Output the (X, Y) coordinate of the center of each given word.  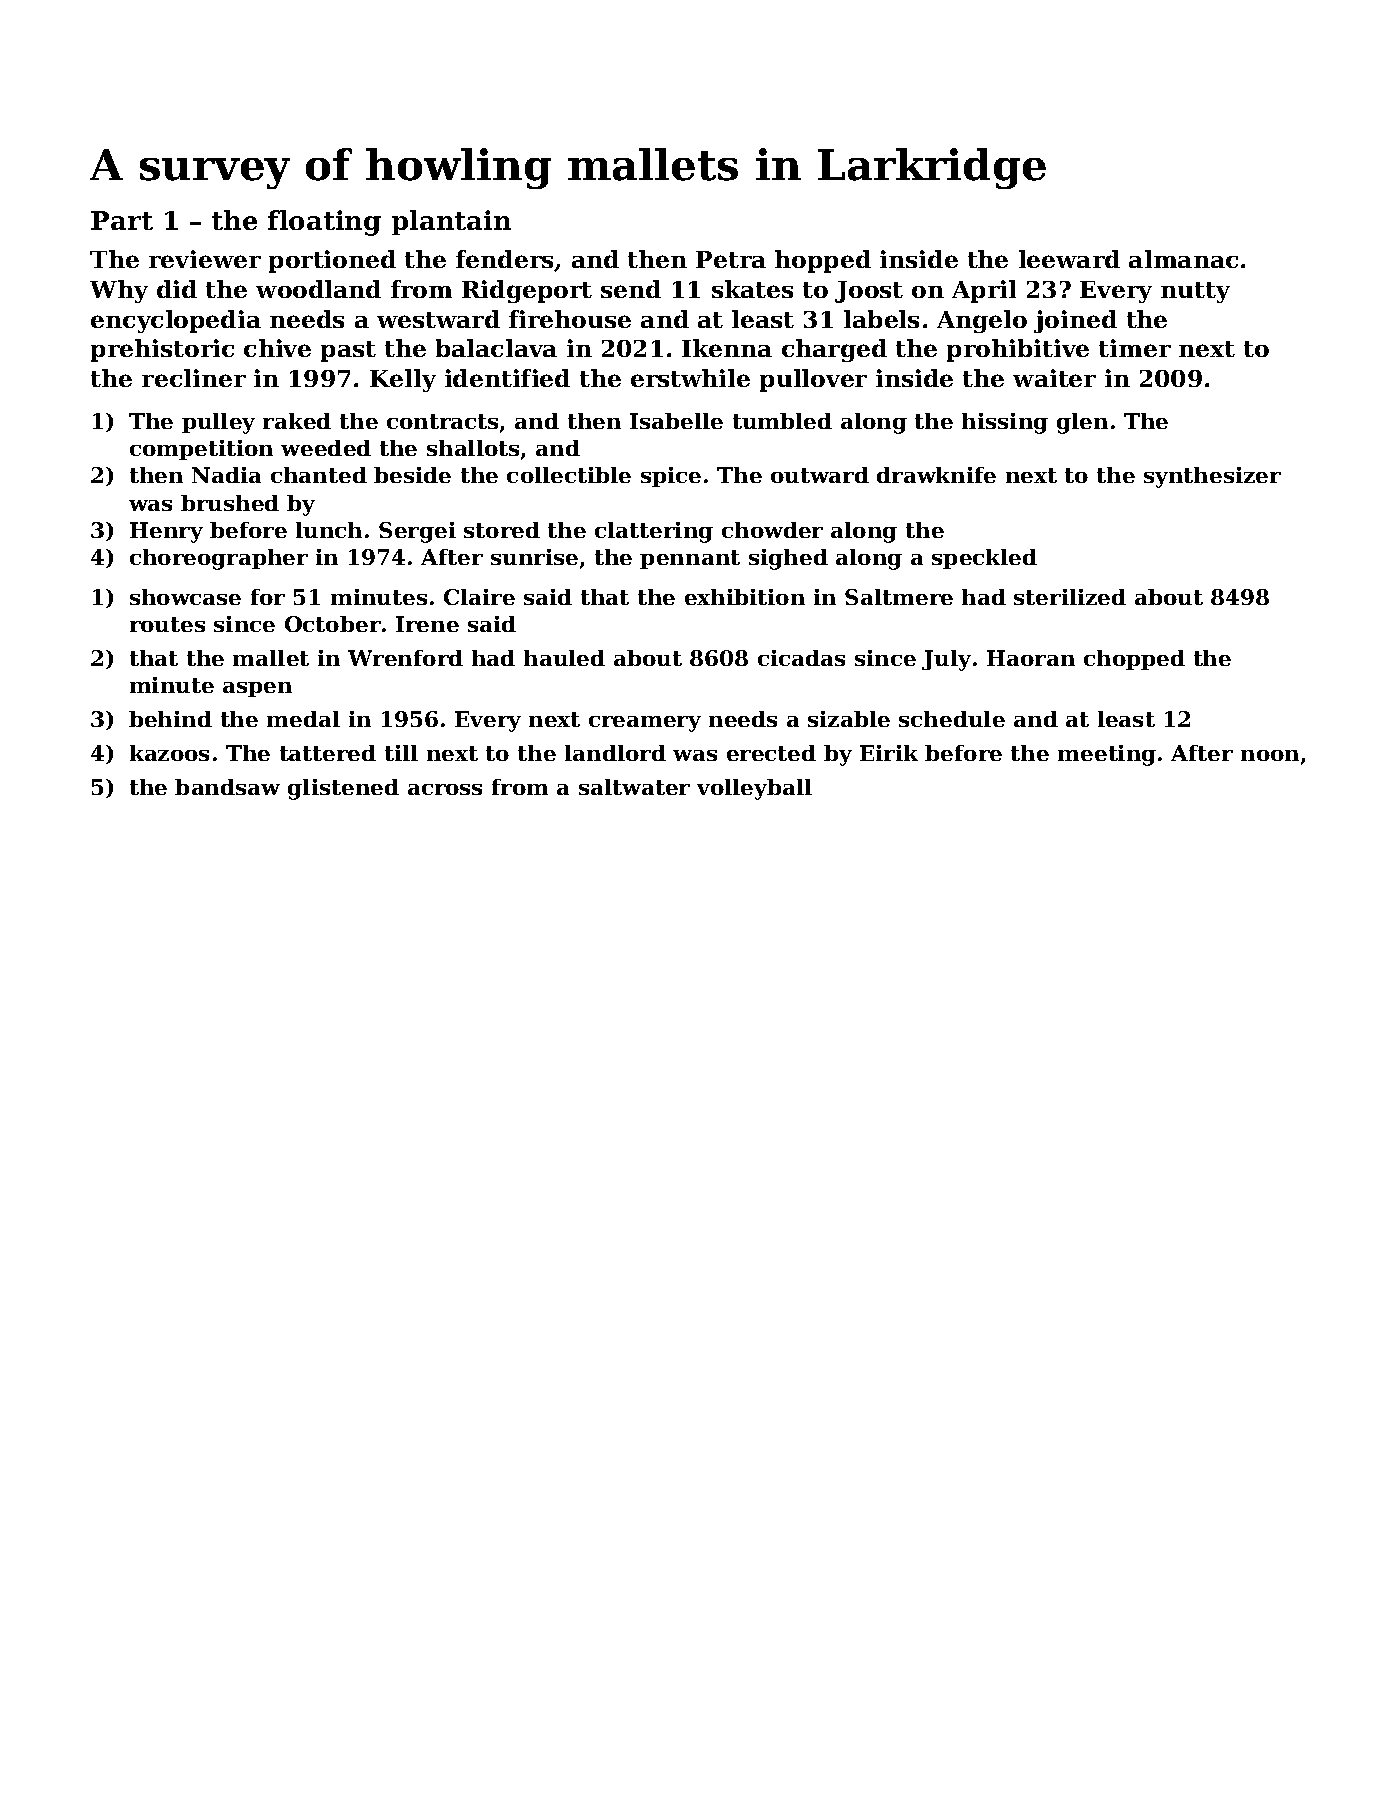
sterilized (1070, 597)
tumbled (782, 421)
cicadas (801, 658)
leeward (1069, 259)
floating (324, 223)
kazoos (169, 753)
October (333, 624)
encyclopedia (176, 321)
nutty (1195, 292)
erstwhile (690, 378)
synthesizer (1212, 477)
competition (201, 450)
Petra (731, 259)
